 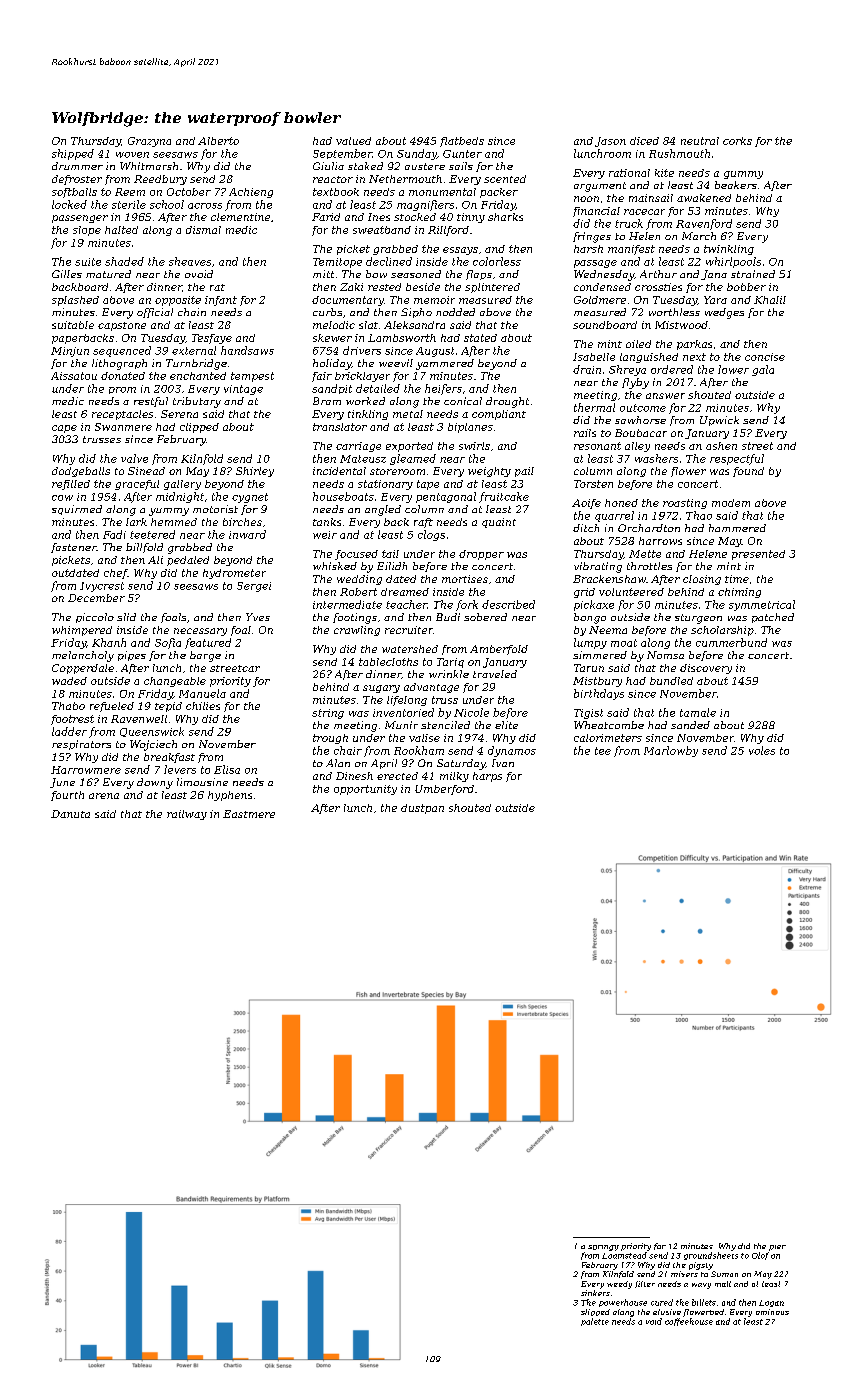 I want to click on Mistbury, so click(x=597, y=682).
